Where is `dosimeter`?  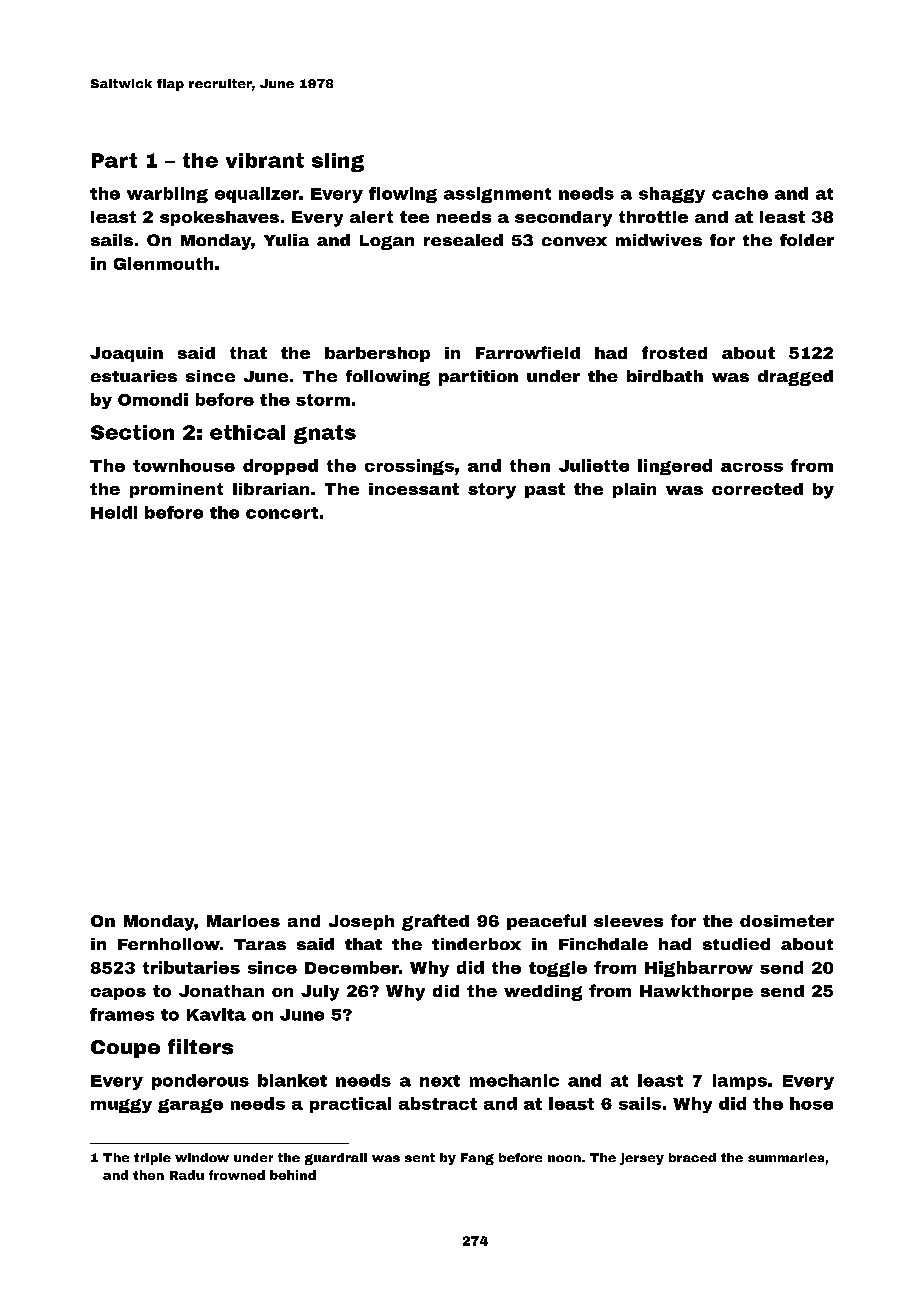 dosimeter is located at coordinates (787, 921).
